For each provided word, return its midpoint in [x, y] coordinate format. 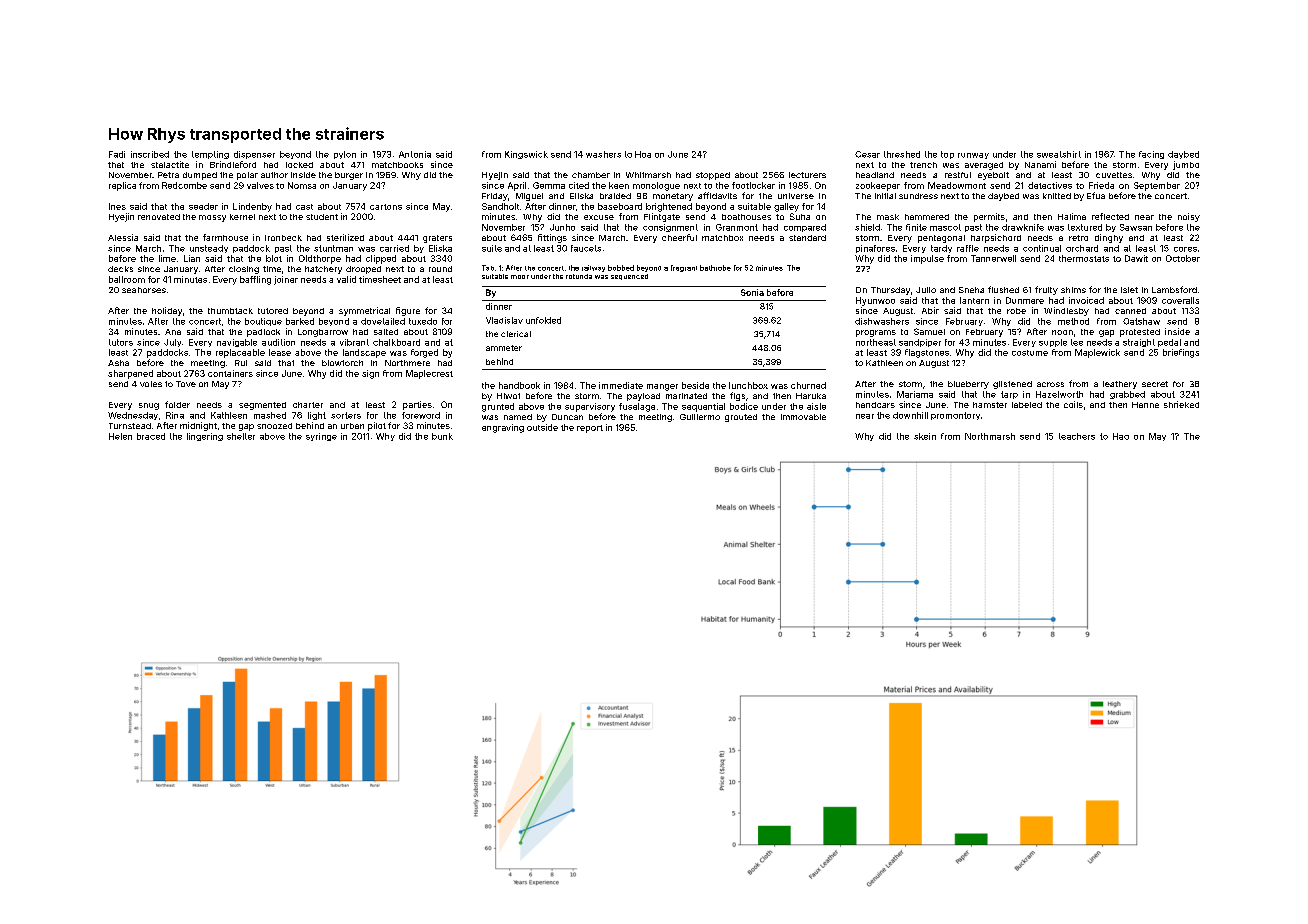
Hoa [643, 154]
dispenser [254, 155]
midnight [198, 426]
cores [1185, 249]
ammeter [504, 348]
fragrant [684, 268]
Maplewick [1097, 353]
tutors [121, 342]
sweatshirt [1059, 154]
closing [244, 270]
